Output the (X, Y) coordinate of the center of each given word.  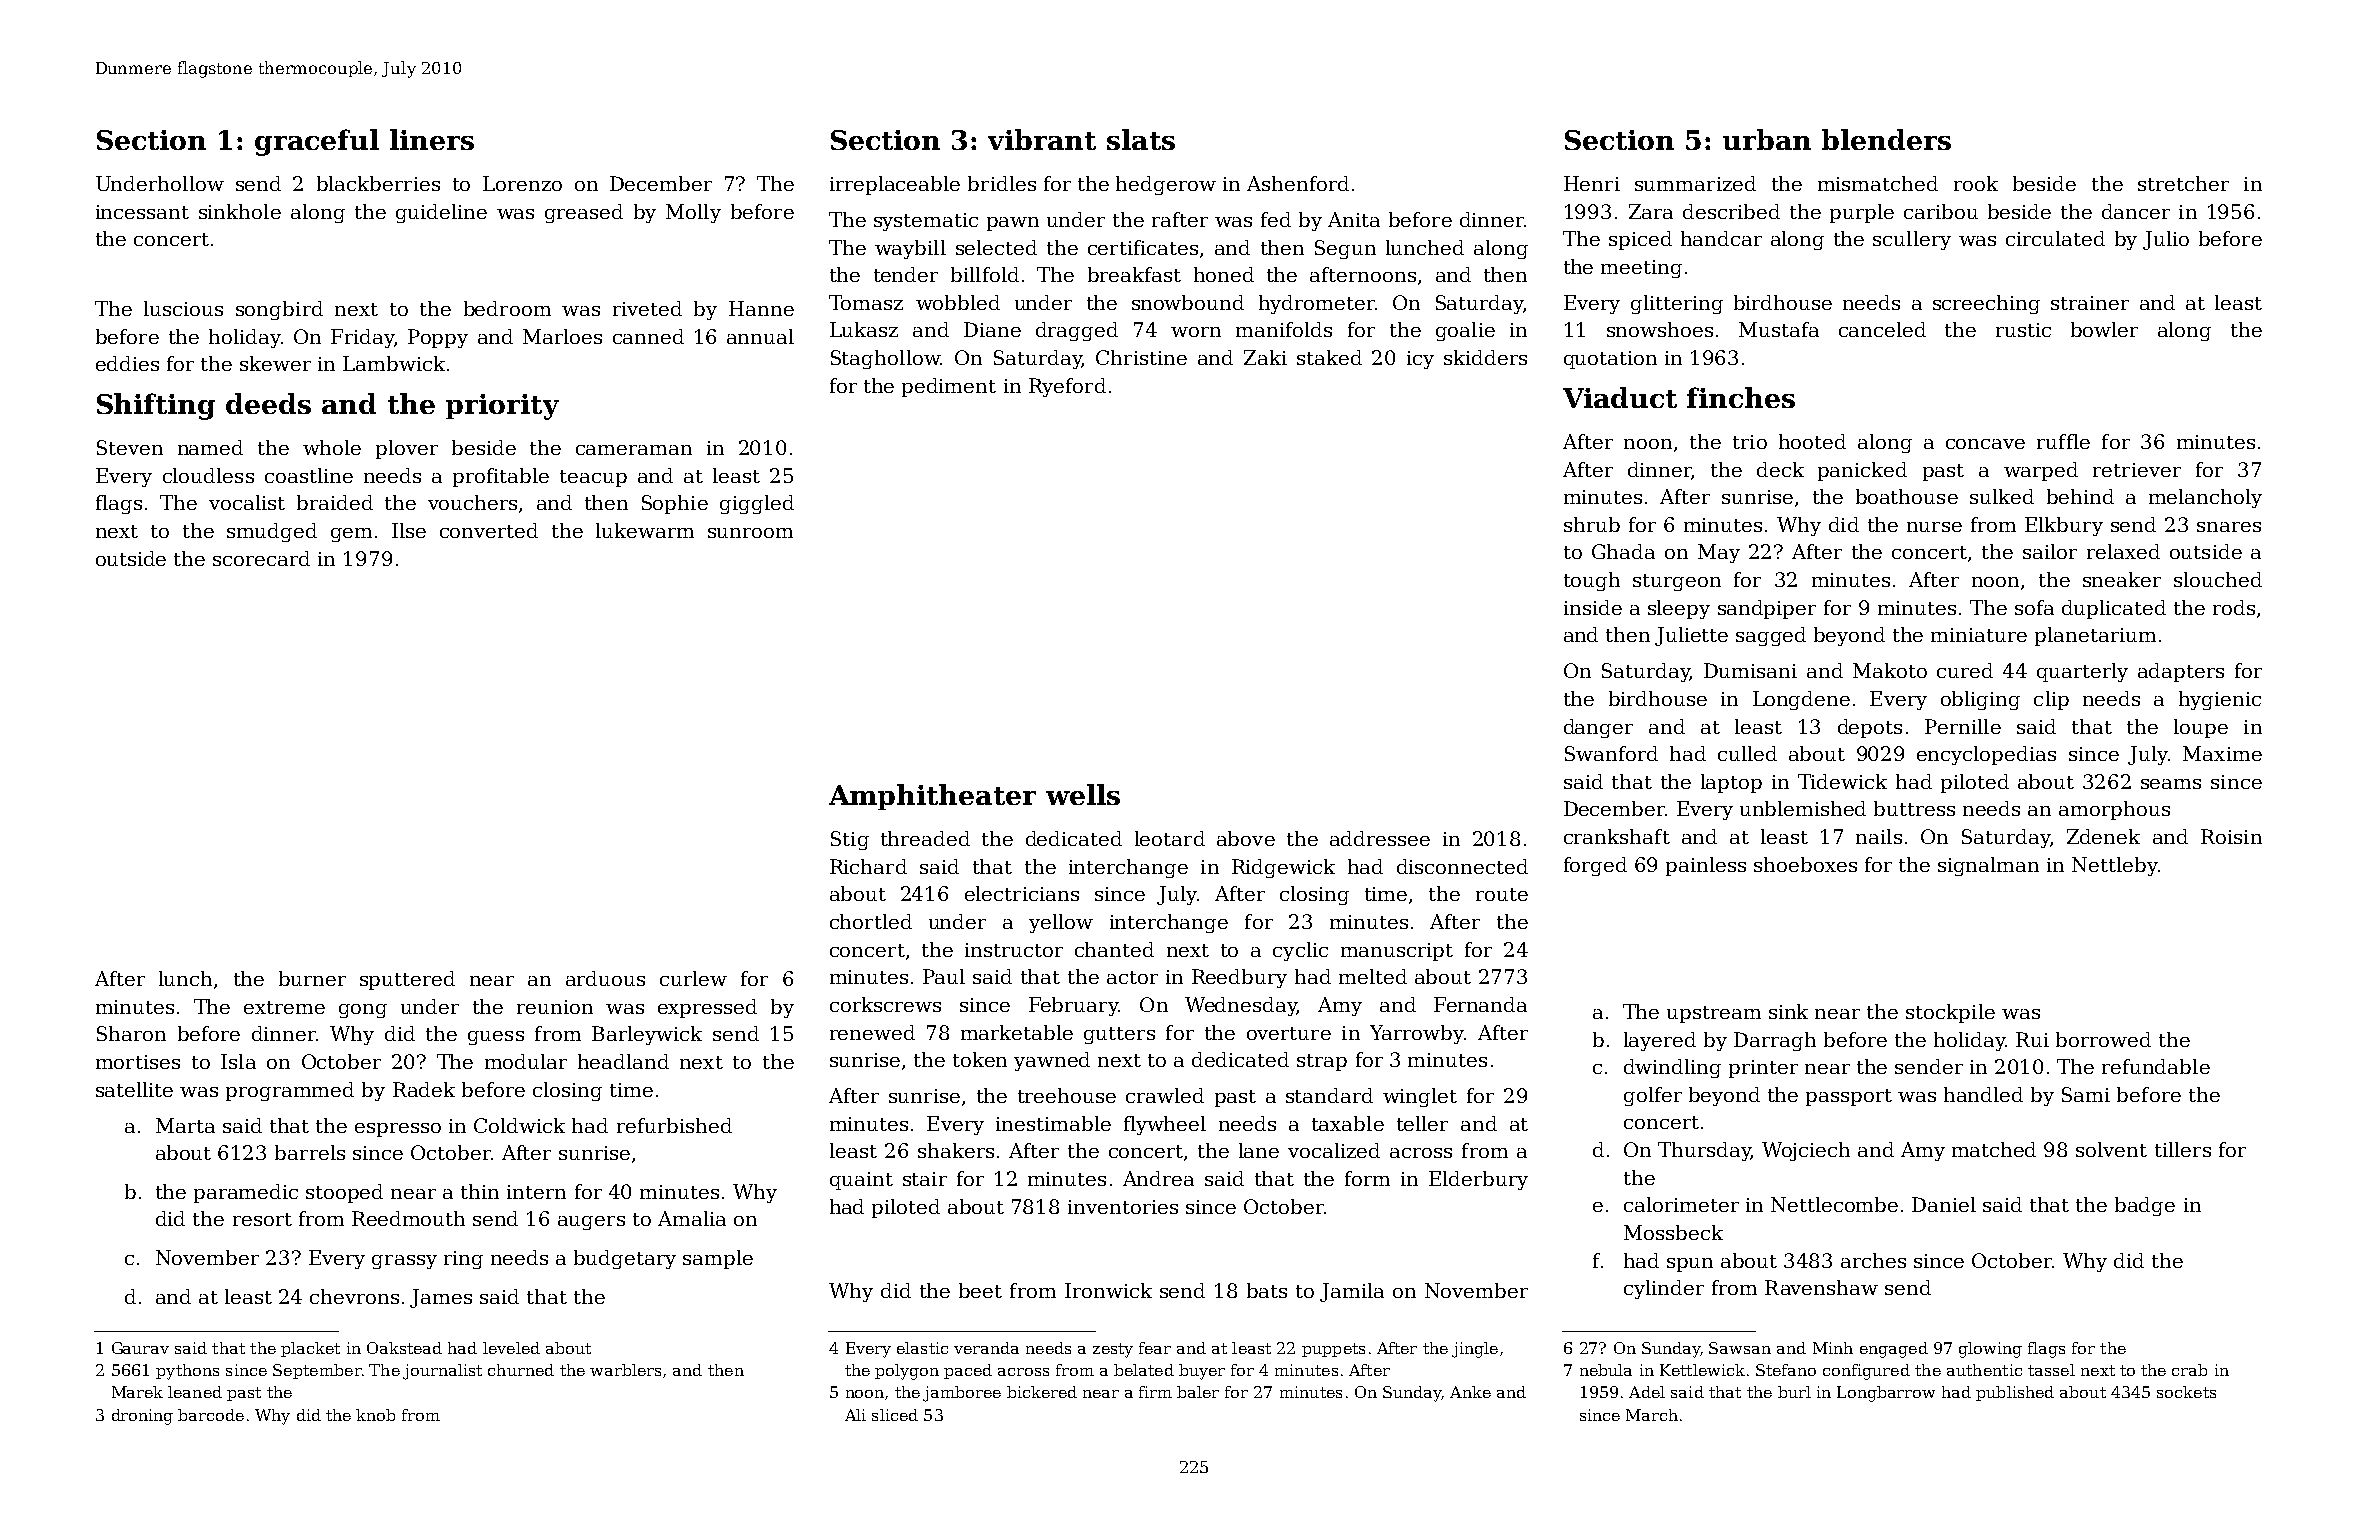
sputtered (407, 980)
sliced (895, 1415)
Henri (1592, 183)
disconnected (1462, 866)
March (1652, 1415)
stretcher (2183, 183)
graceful (317, 142)
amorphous (2114, 810)
